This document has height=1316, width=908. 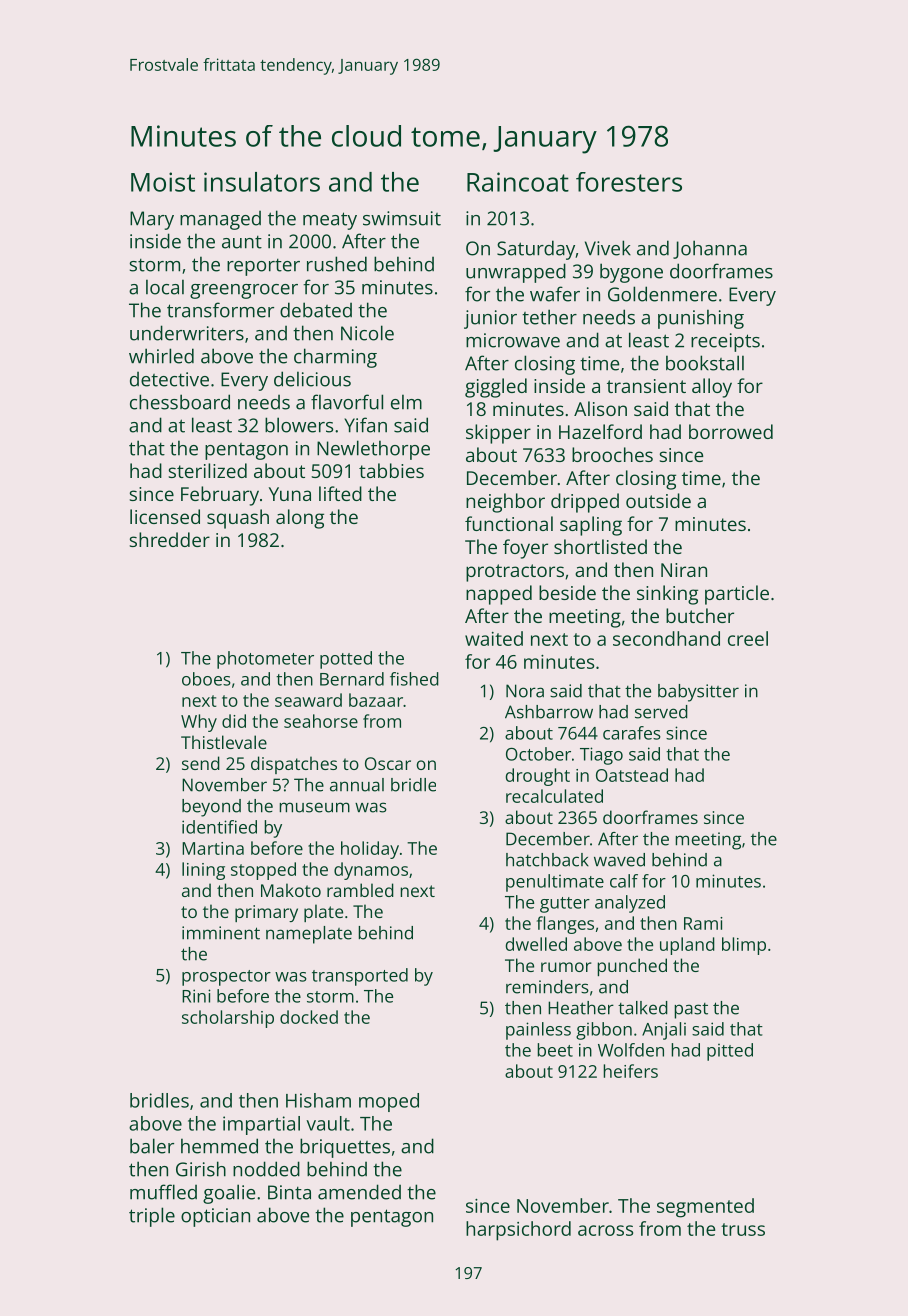 What do you see at coordinates (360, 977) in the document?
I see `transported` at bounding box center [360, 977].
